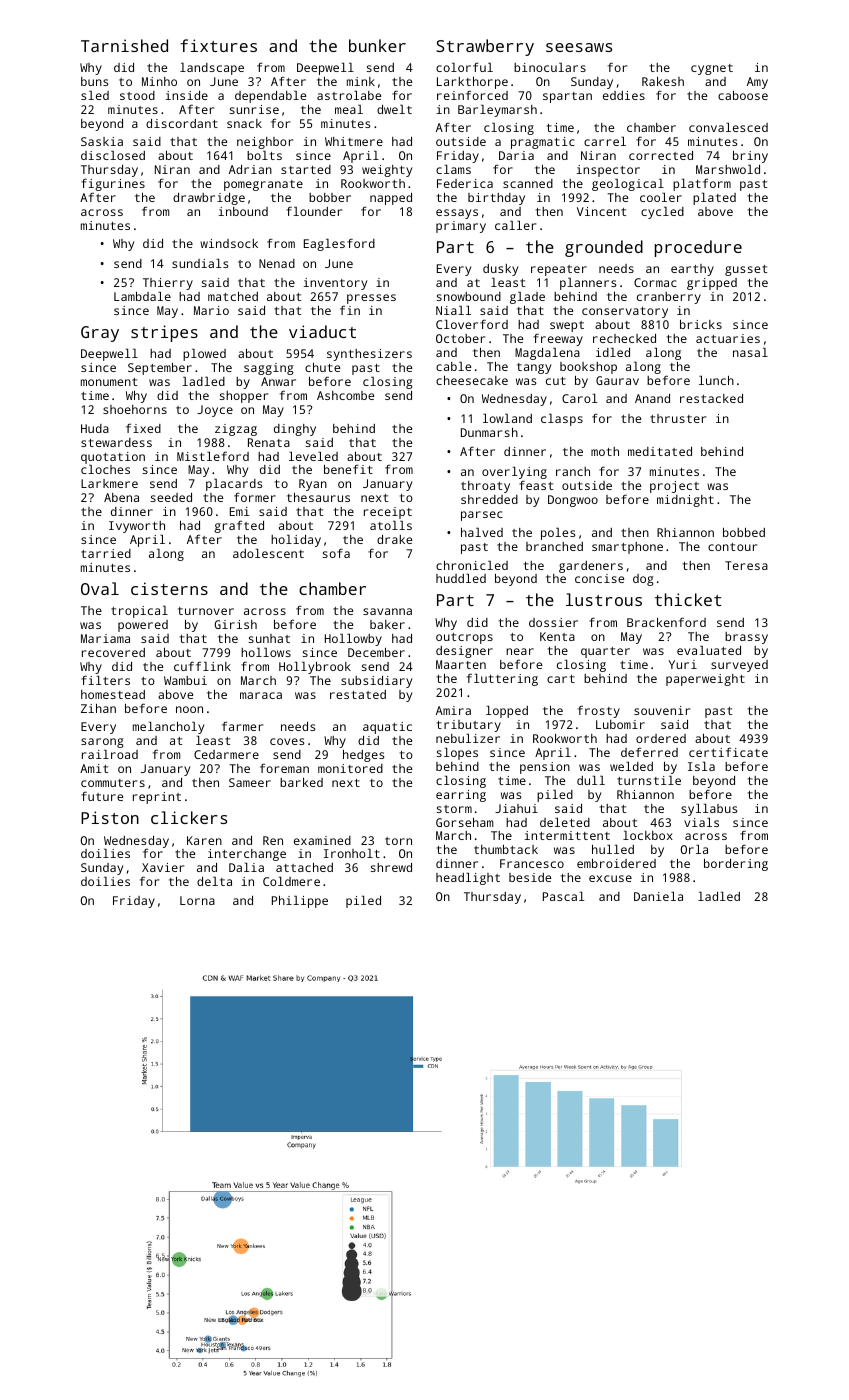 This document has width=849, height=1400. What do you see at coordinates (453, 366) in the document?
I see `cable` at bounding box center [453, 366].
